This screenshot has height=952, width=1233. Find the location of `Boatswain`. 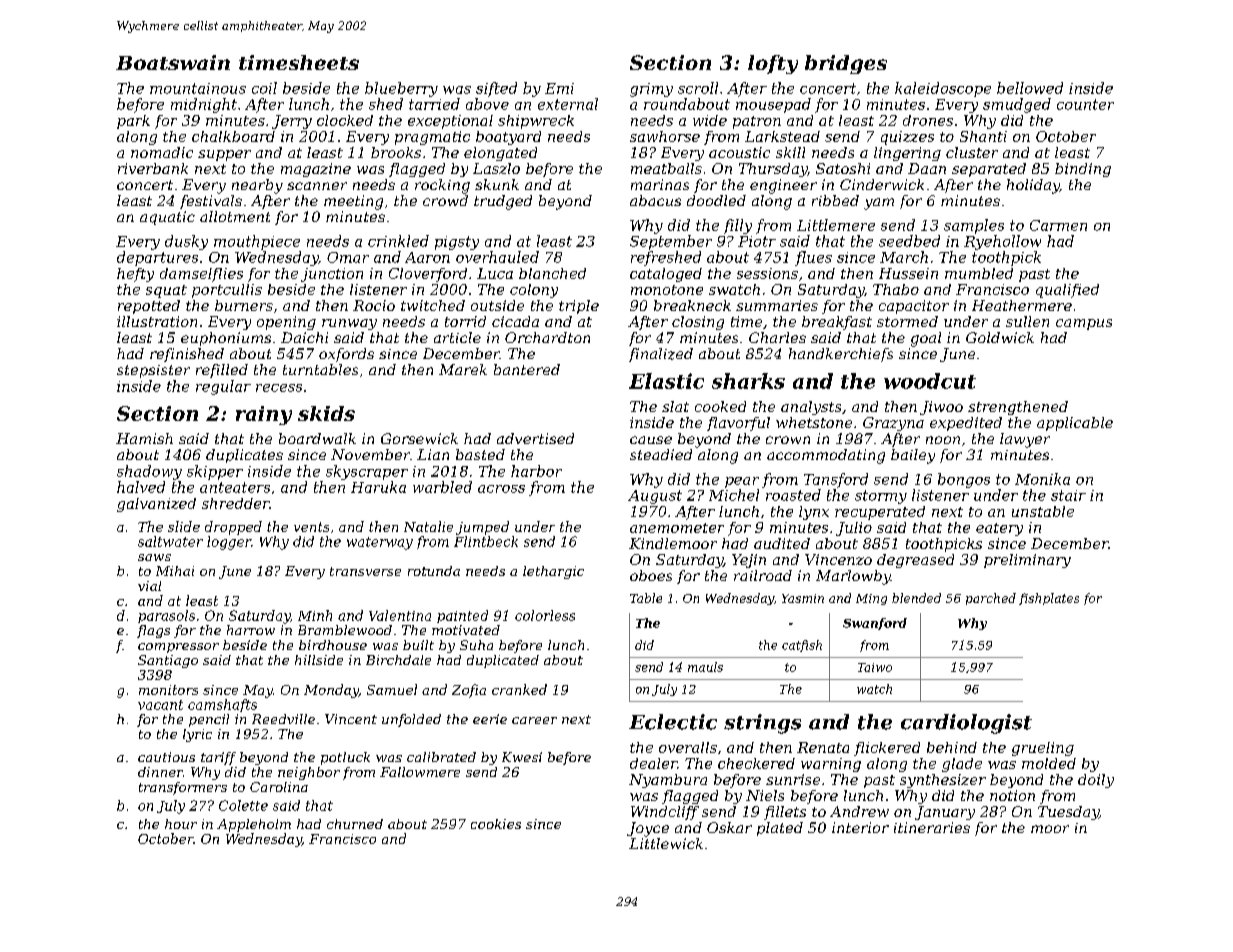

Boatswain is located at coordinates (173, 62).
